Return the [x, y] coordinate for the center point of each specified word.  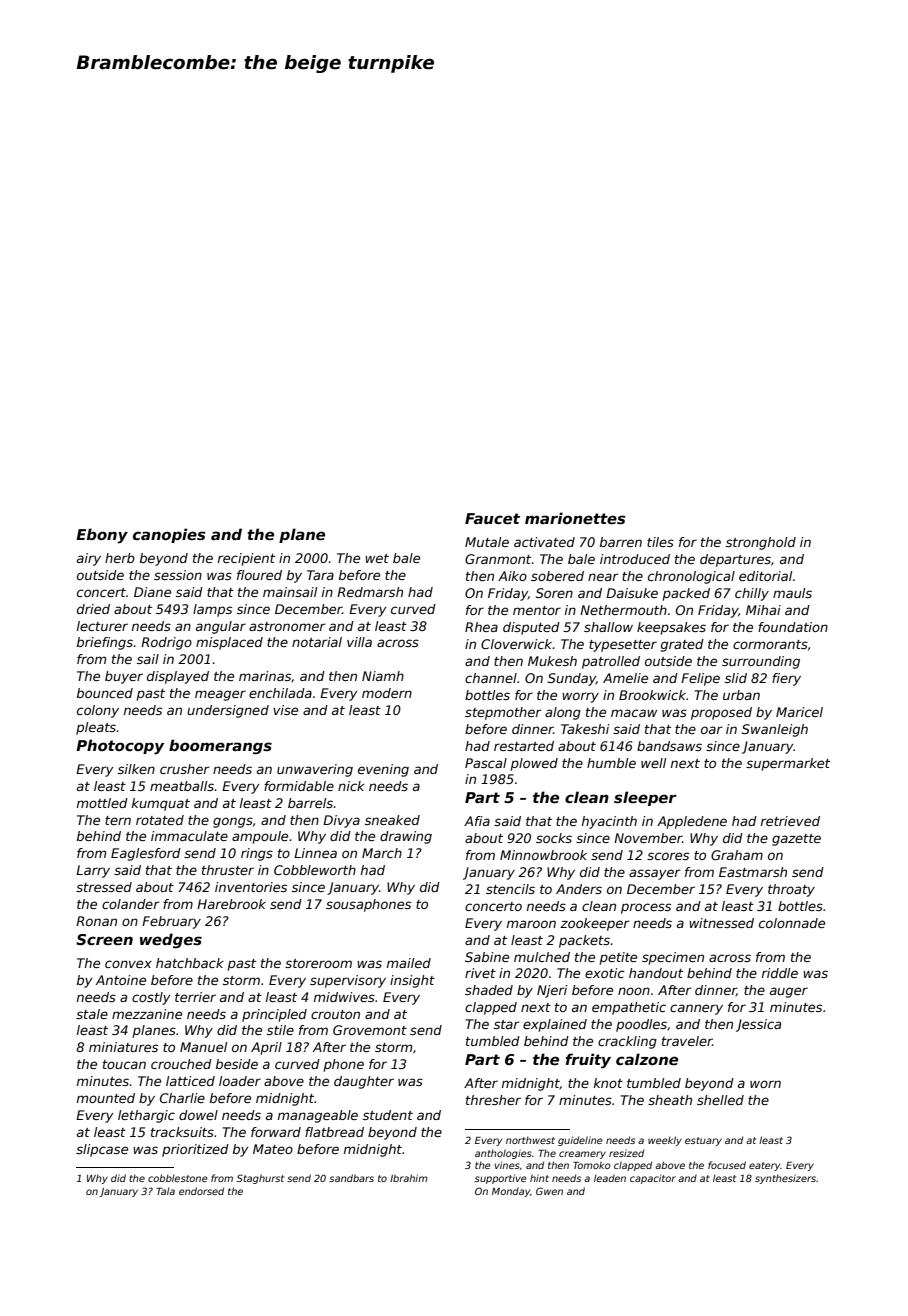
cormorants [770, 644]
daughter [364, 1082]
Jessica [758, 1025]
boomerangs [220, 746]
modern [387, 693]
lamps [212, 610]
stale [92, 1014]
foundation [793, 627]
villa [359, 642]
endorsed [201, 1191]
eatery [765, 1166]
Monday [511, 1192]
